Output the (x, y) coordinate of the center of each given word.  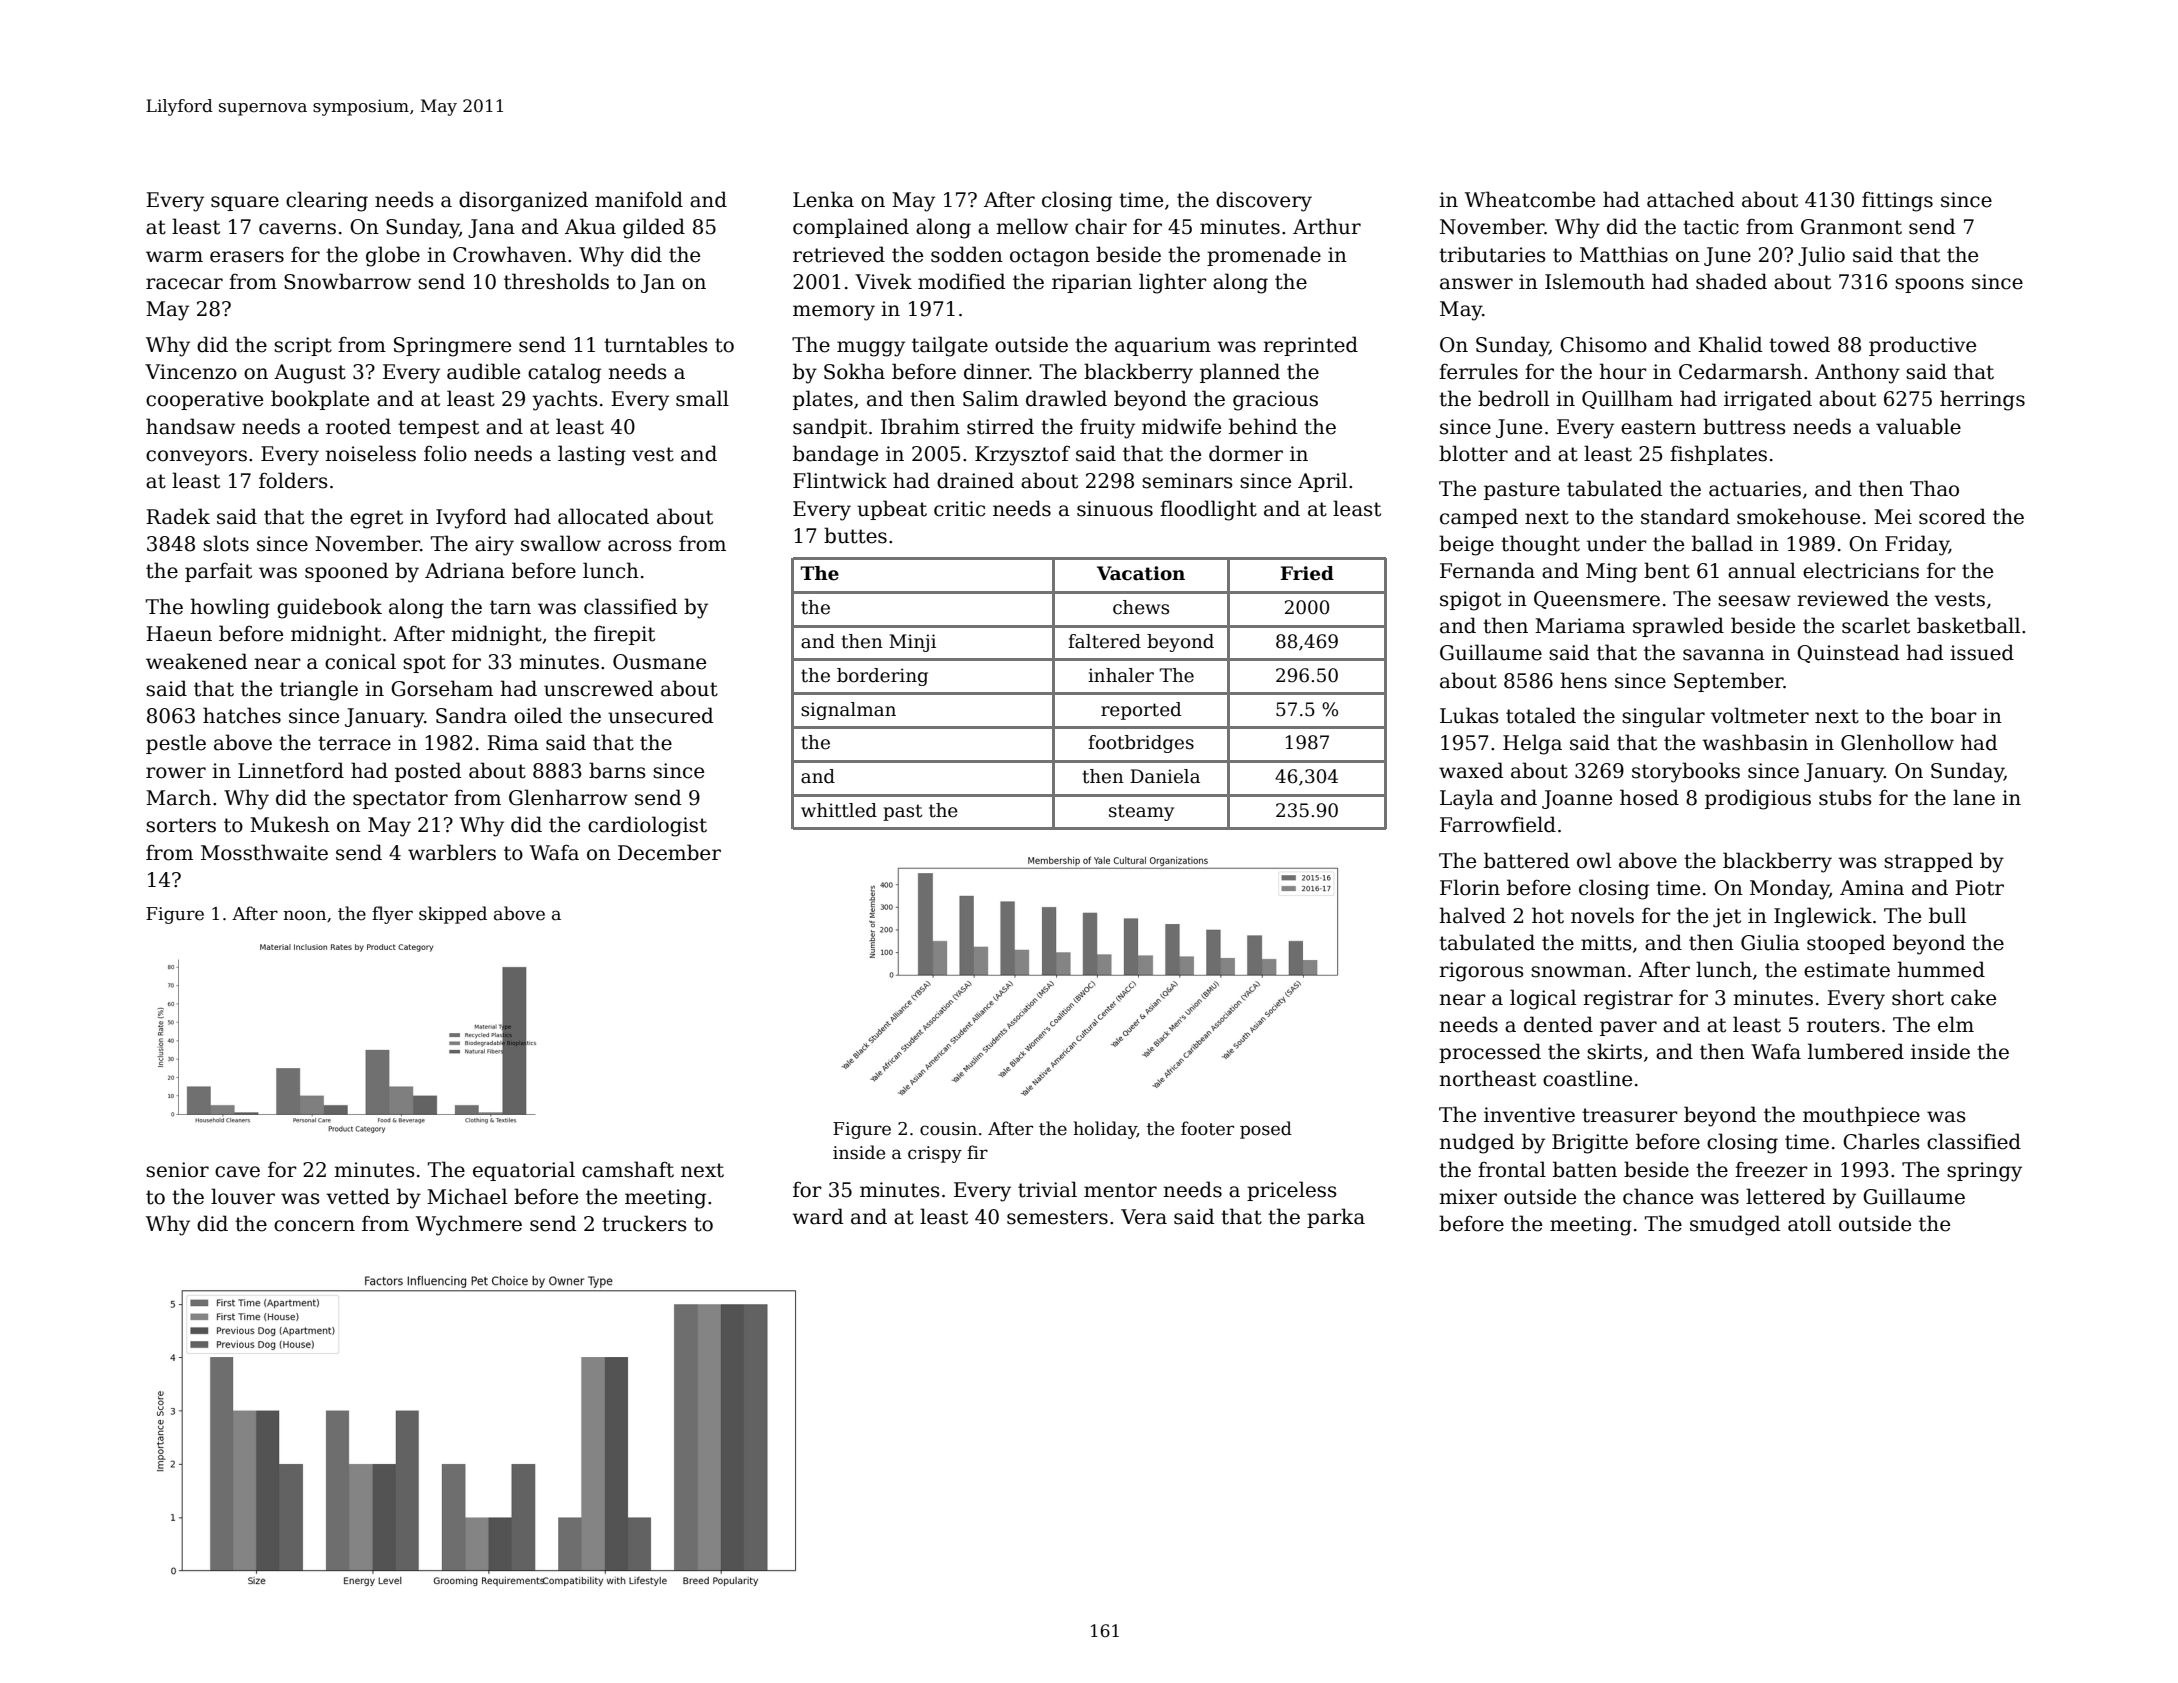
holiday (1105, 1130)
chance (1658, 1196)
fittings (1897, 201)
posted (428, 772)
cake (1973, 997)
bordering (882, 677)
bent (1667, 570)
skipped (453, 915)
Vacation (1141, 573)
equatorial (524, 1171)
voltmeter (1760, 715)
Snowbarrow (347, 281)
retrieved (839, 254)
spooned (346, 572)
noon (304, 915)
